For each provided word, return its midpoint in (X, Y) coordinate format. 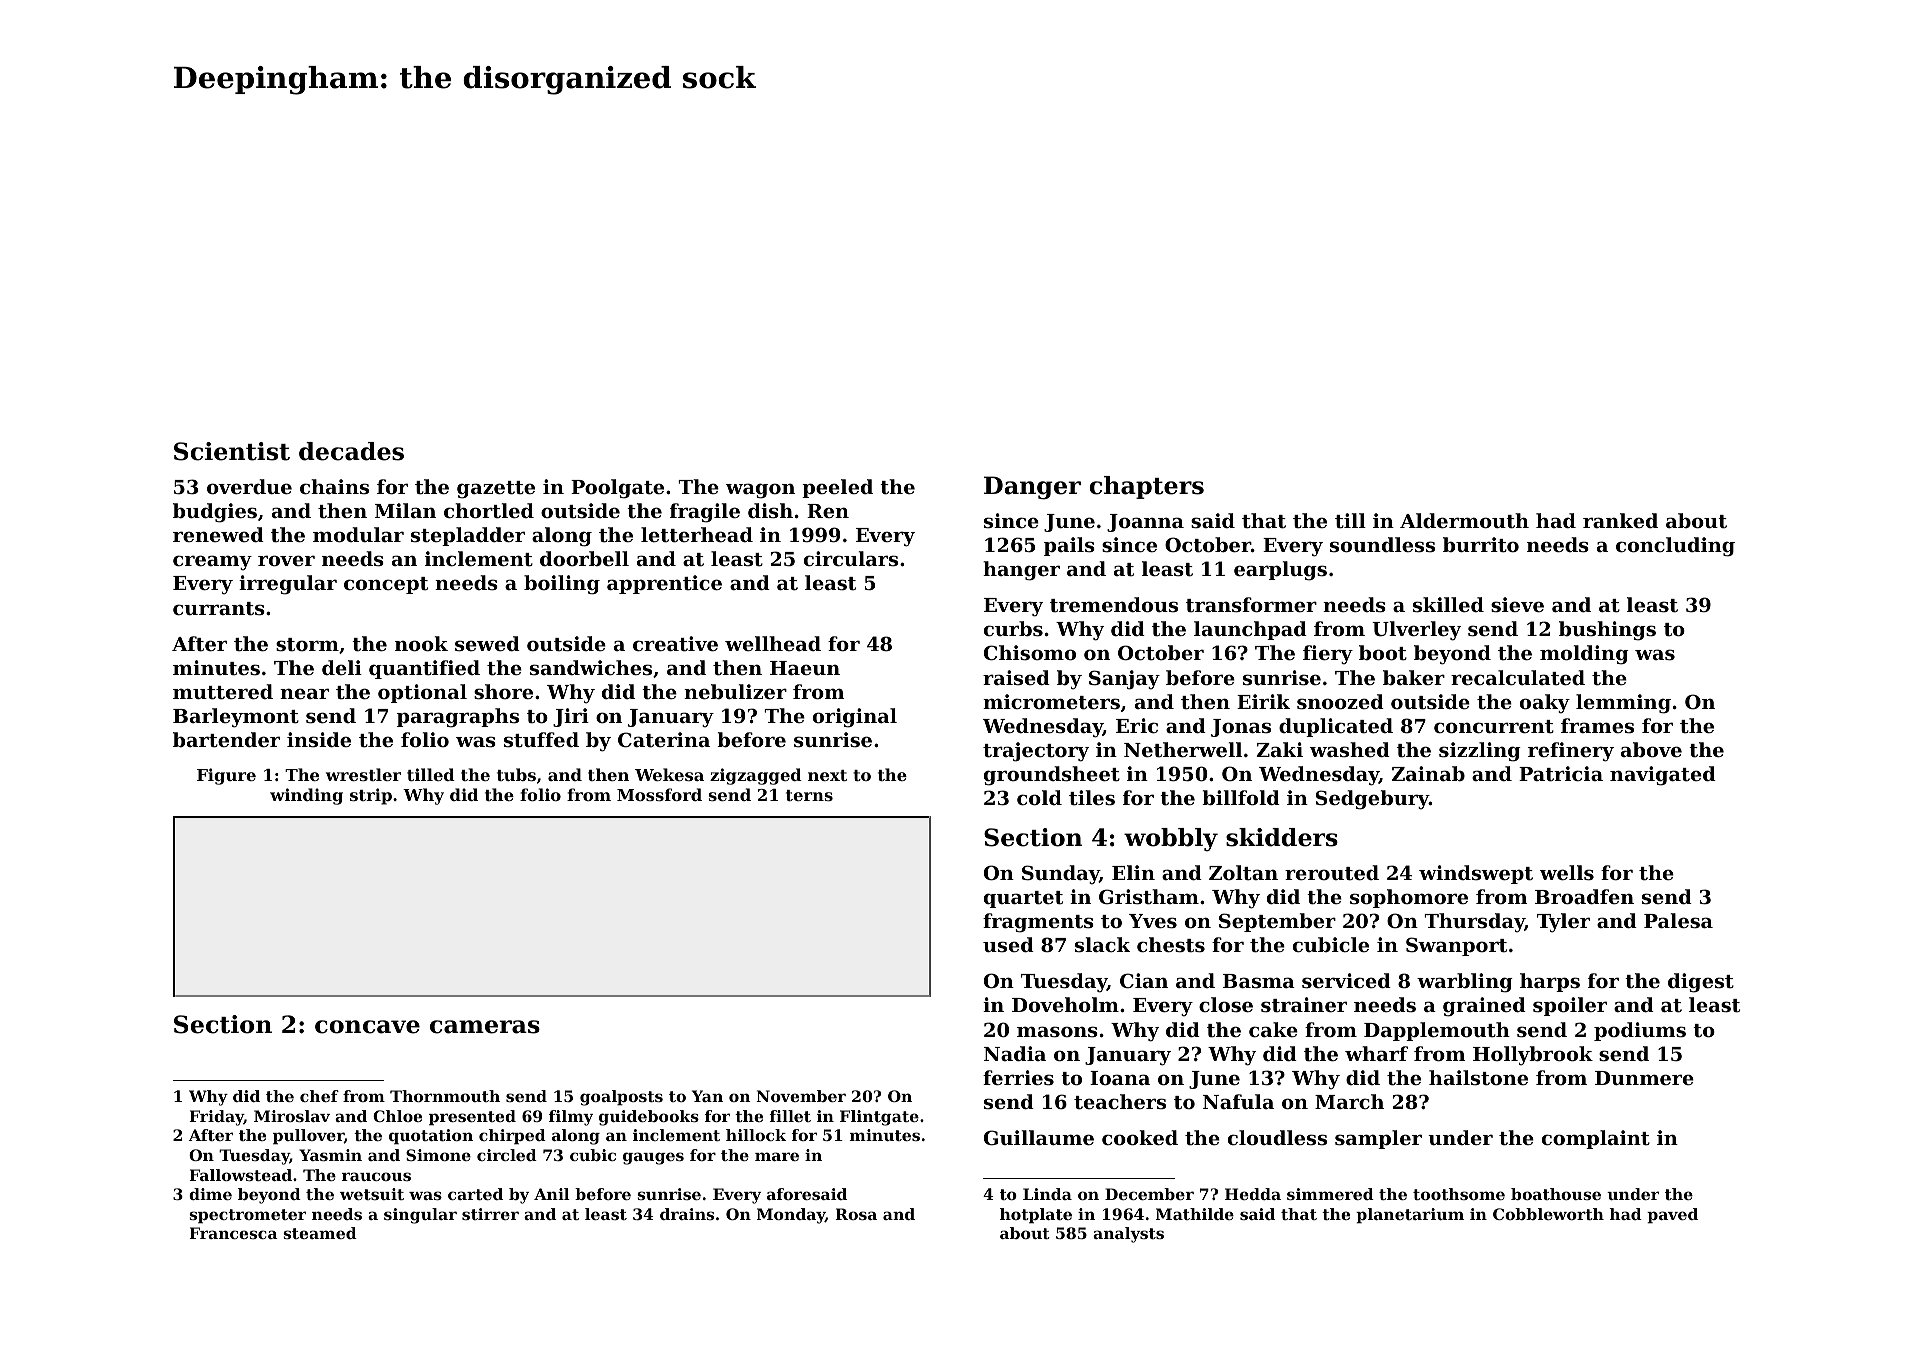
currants (219, 609)
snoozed (1340, 702)
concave (367, 1027)
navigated (1663, 776)
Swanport (1456, 946)
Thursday (1474, 923)
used (1008, 944)
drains (687, 1214)
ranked (1620, 520)
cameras (485, 1027)
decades (351, 451)
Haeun (805, 668)
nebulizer (735, 691)
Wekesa (669, 774)
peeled (837, 488)
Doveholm (1065, 1004)
